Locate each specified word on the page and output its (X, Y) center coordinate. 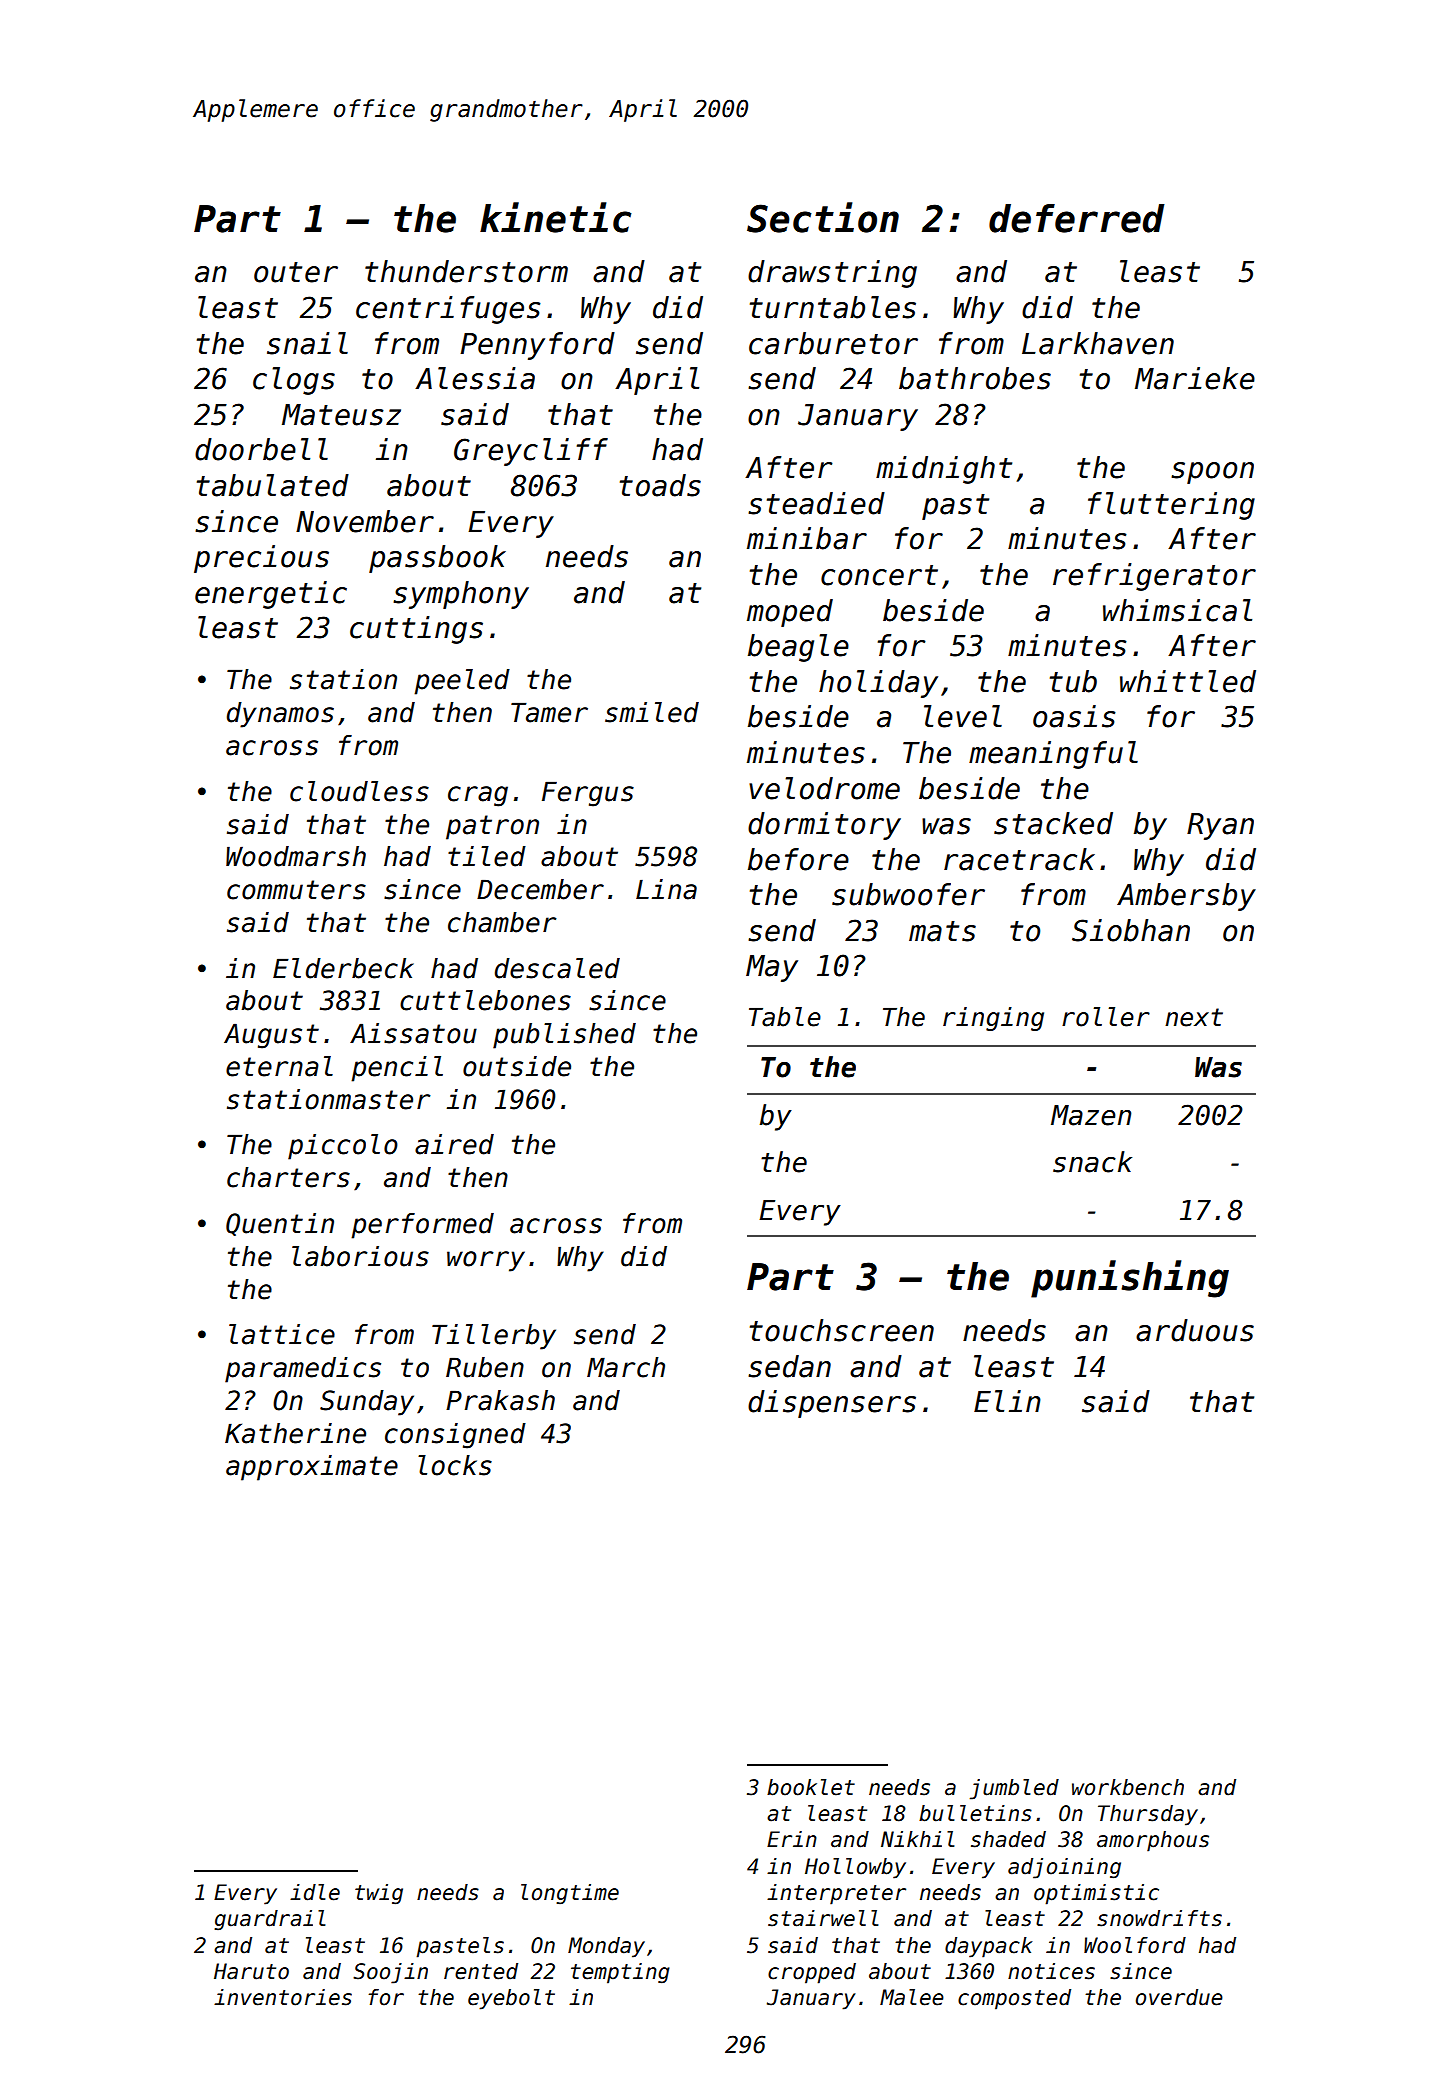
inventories (283, 1997)
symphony (461, 595)
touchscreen (842, 1330)
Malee (912, 1997)
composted (1014, 1999)
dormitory (824, 826)
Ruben (485, 1367)
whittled (1188, 681)
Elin (1007, 1401)
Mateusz (341, 415)
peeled (462, 682)
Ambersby (1186, 897)
